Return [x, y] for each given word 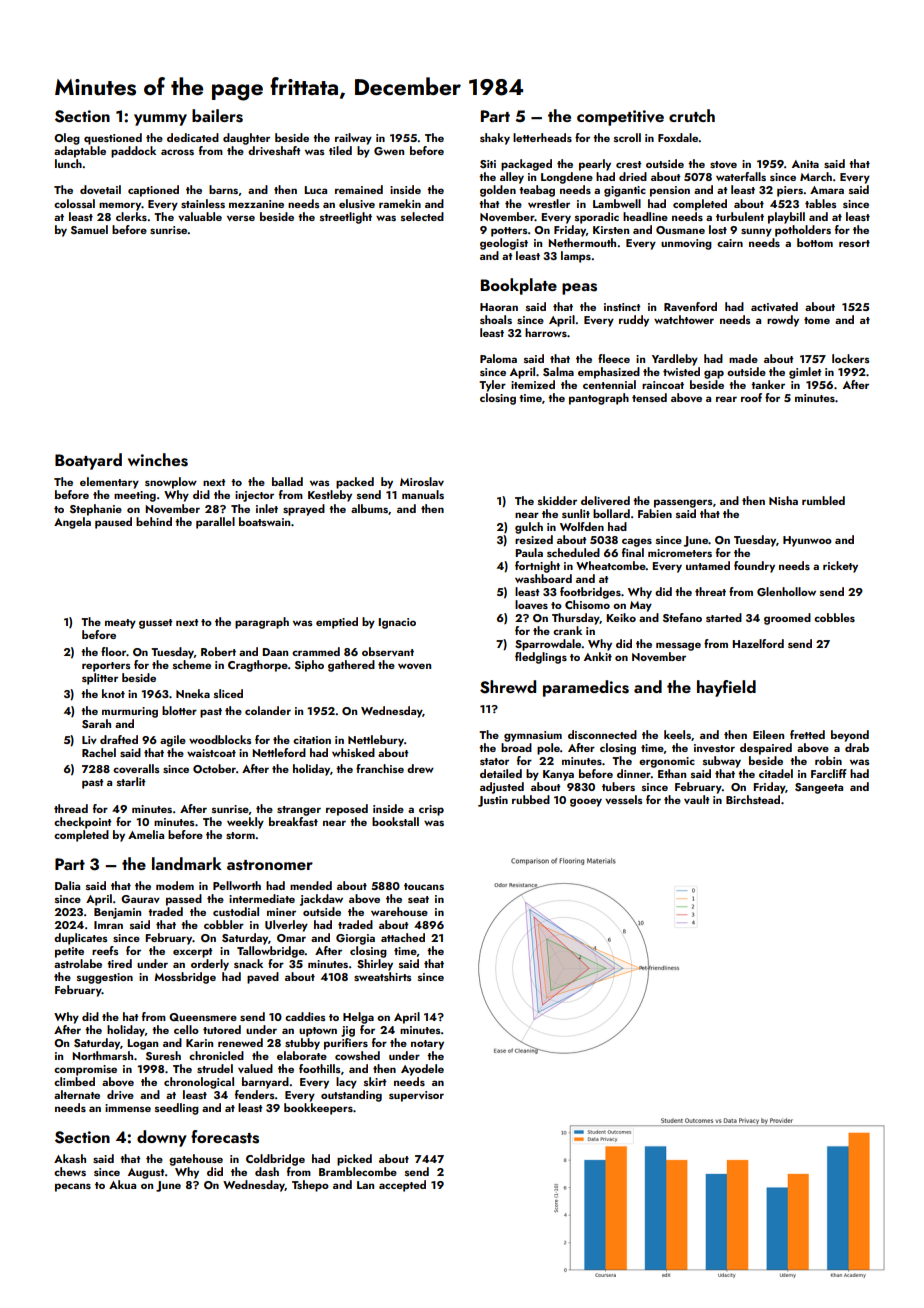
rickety [840, 567]
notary [427, 1045]
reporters [106, 667]
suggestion [105, 978]
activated [774, 306]
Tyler [492, 386]
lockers [851, 358]
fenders [255, 1094]
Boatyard [88, 461]
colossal [74, 203]
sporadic [597, 218]
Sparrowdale [548, 645]
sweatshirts [383, 976]
